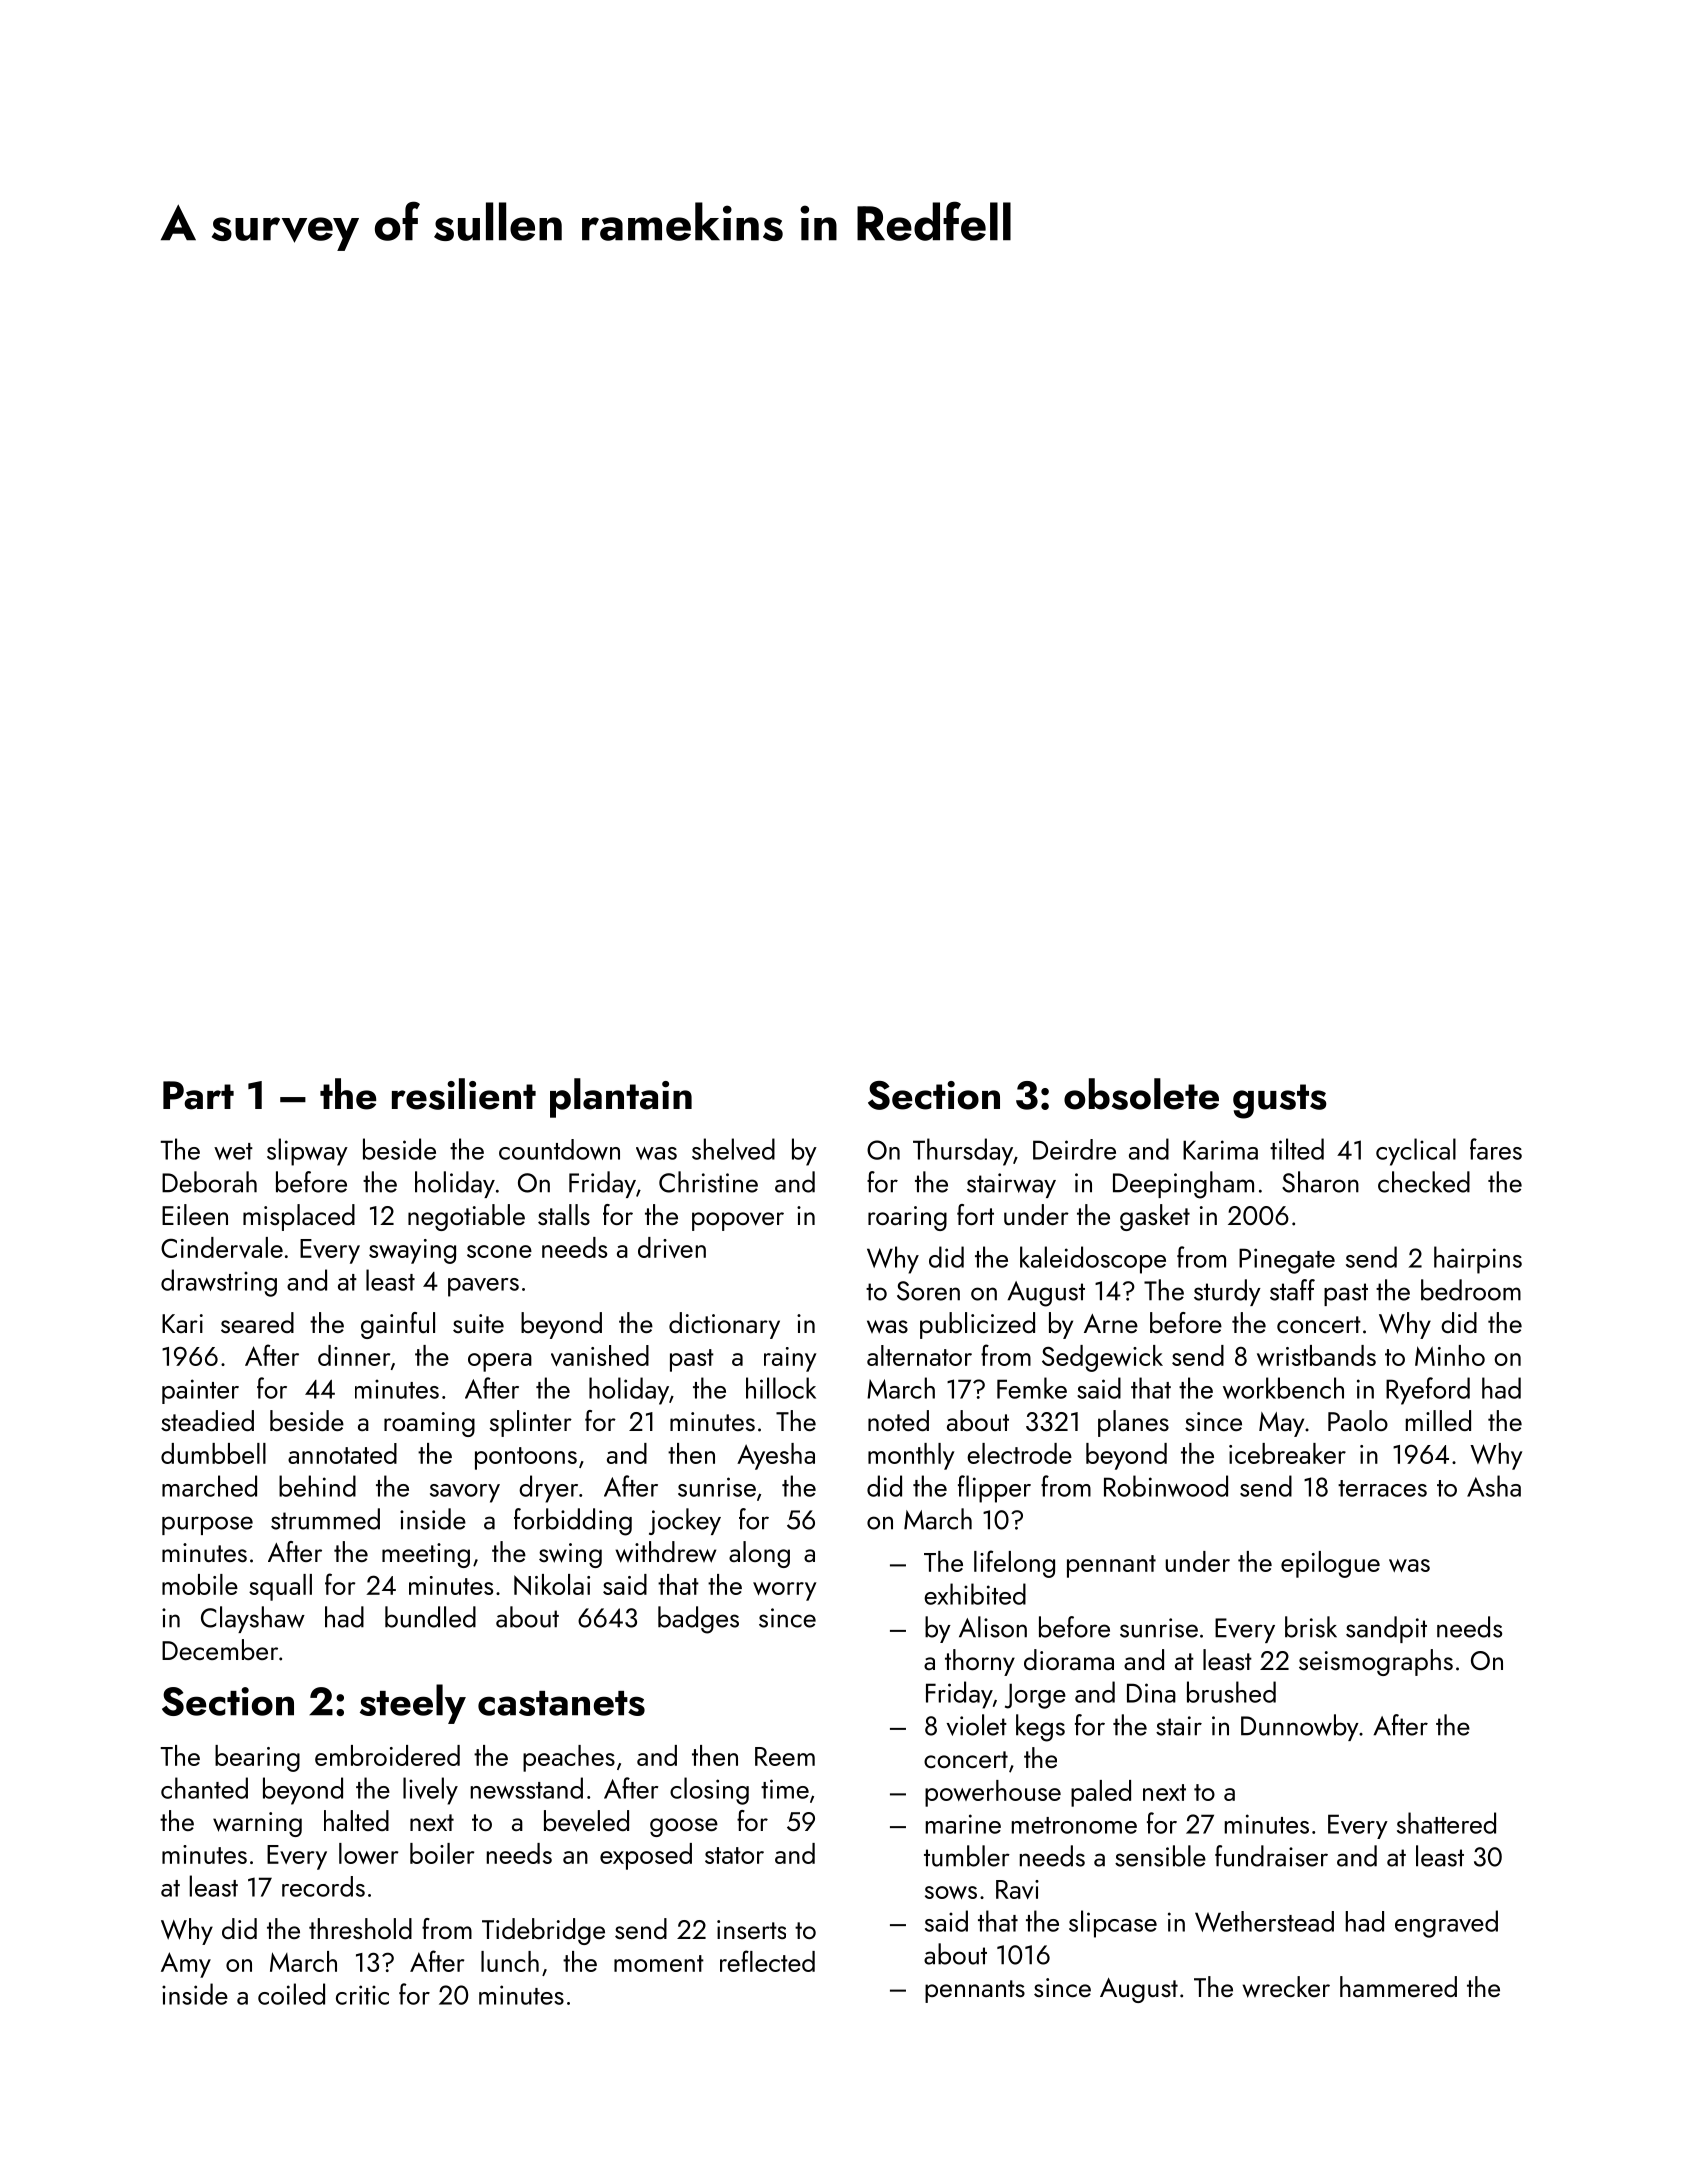 The image size is (1683, 2178). I want to click on December, so click(220, 1649).
